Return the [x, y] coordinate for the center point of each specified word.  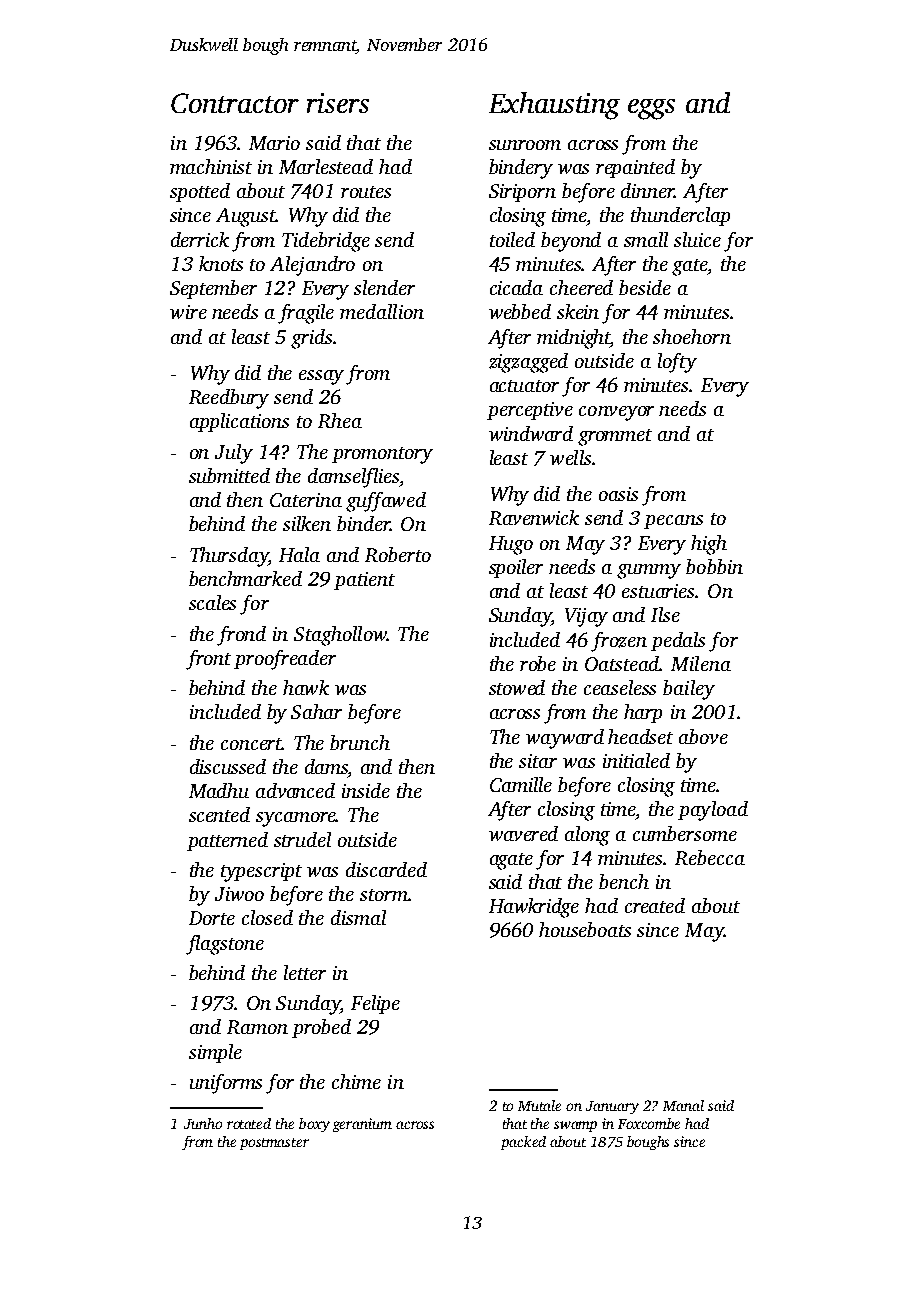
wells [570, 457]
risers [338, 103]
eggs [651, 109]
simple [215, 1053]
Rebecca [710, 857]
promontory [382, 455]
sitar [538, 761]
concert [252, 744]
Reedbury [229, 399]
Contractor [235, 103]
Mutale [539, 1105]
